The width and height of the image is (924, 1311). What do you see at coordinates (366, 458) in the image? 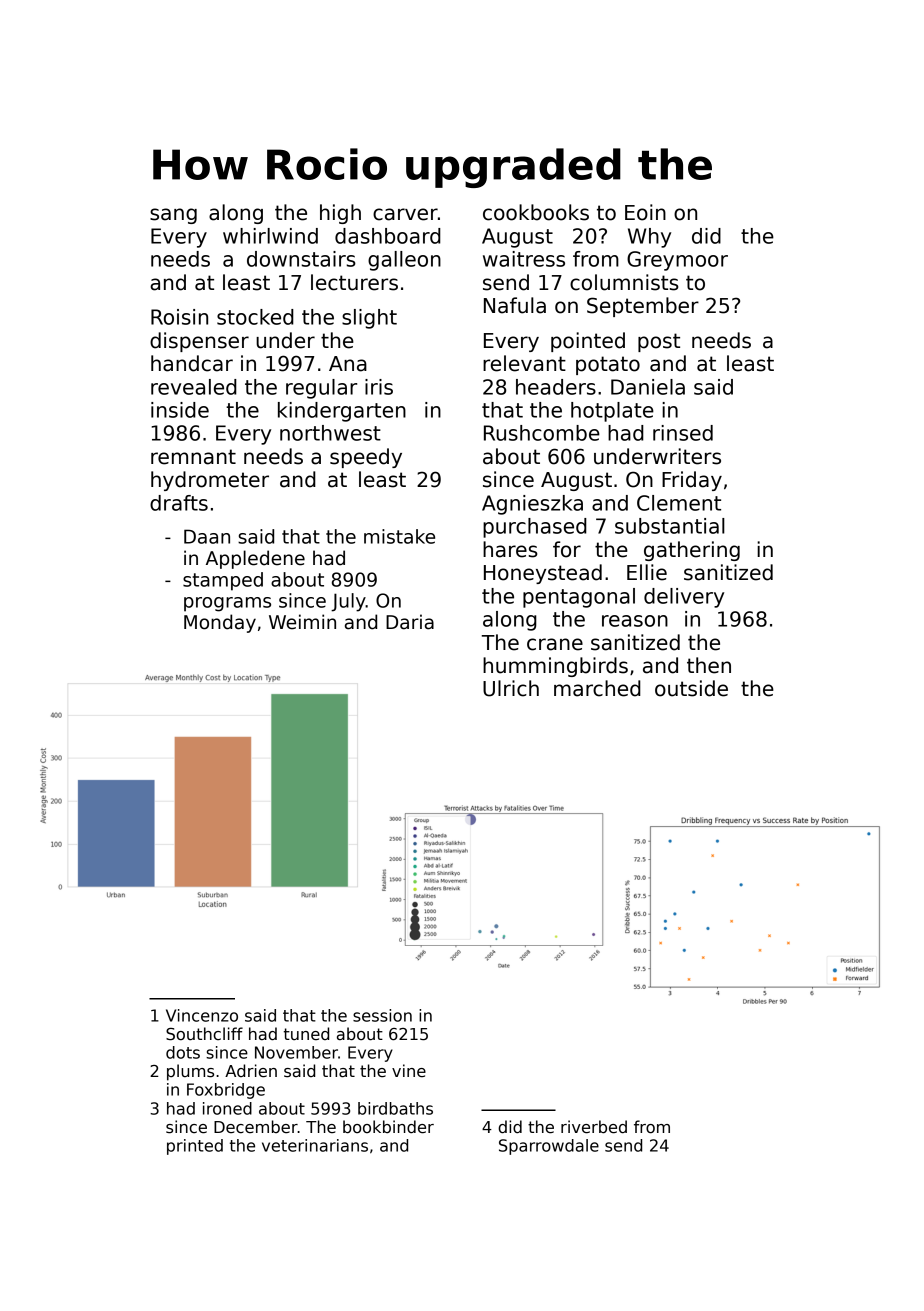
I see `speedy` at bounding box center [366, 458].
